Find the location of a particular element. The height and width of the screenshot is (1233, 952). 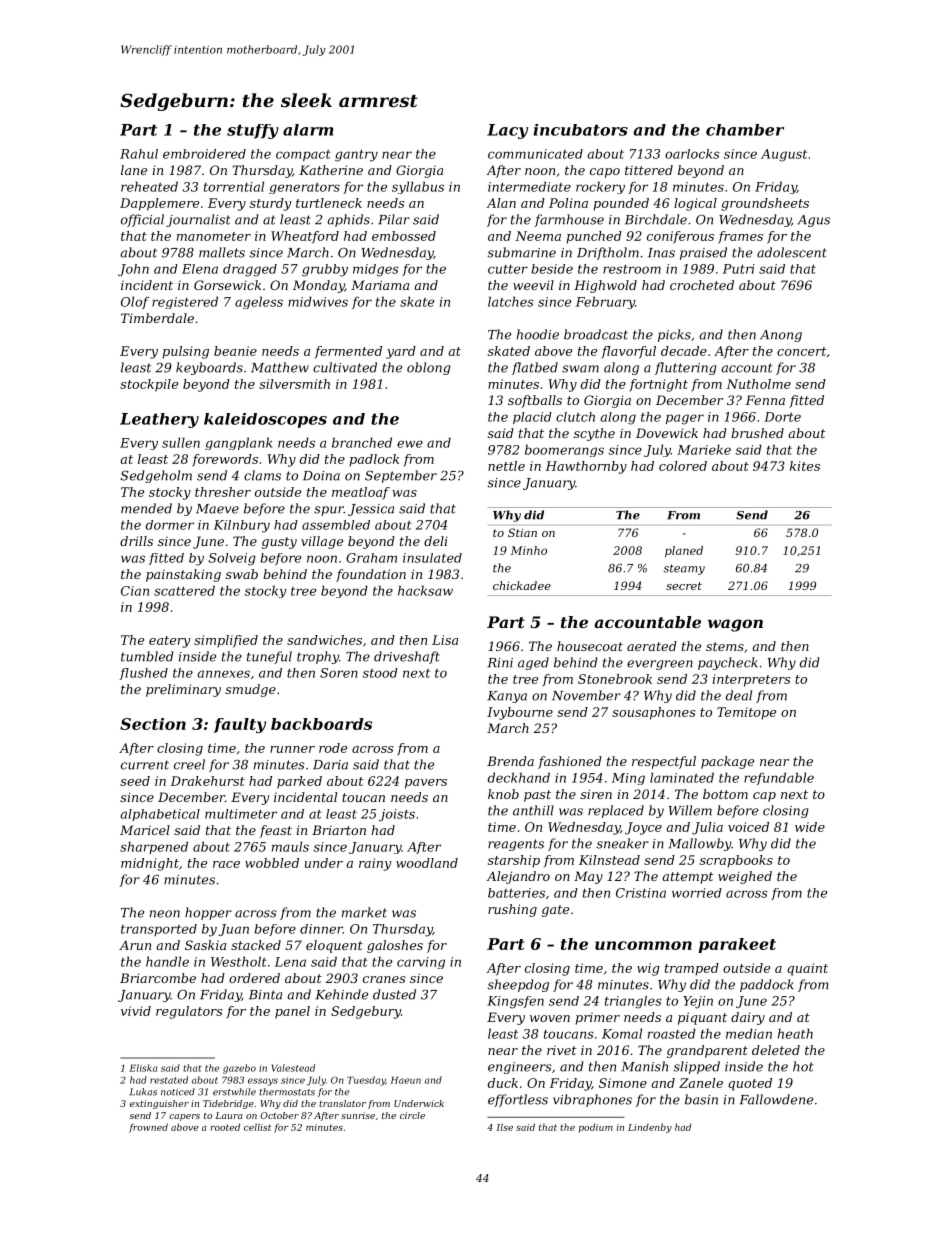

stockpile is located at coordinates (149, 385).
